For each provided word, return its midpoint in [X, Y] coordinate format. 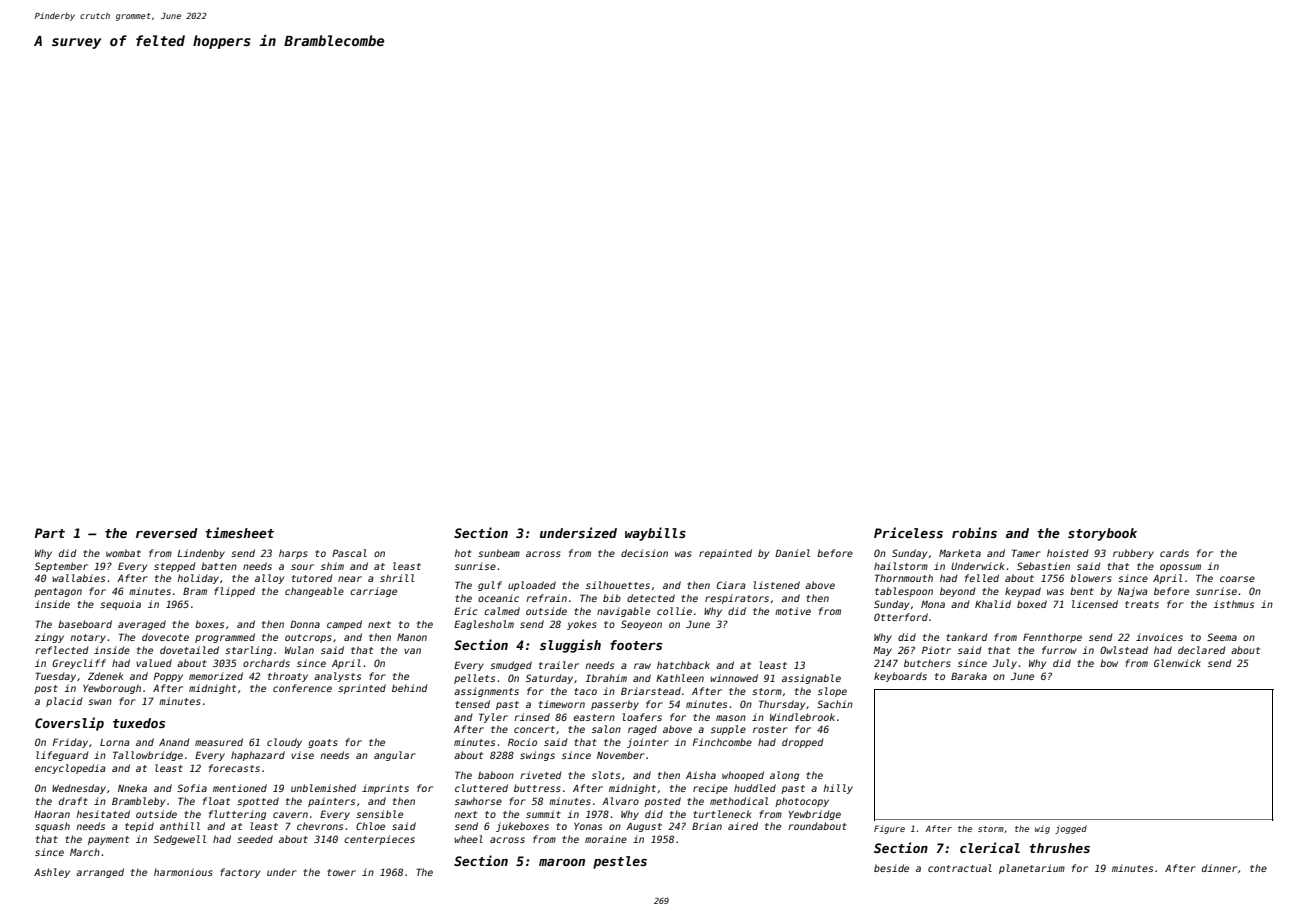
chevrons [320, 826]
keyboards [900, 677]
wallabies [78, 578]
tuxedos [139, 723]
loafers [642, 717]
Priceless [908, 532]
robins [974, 532]
